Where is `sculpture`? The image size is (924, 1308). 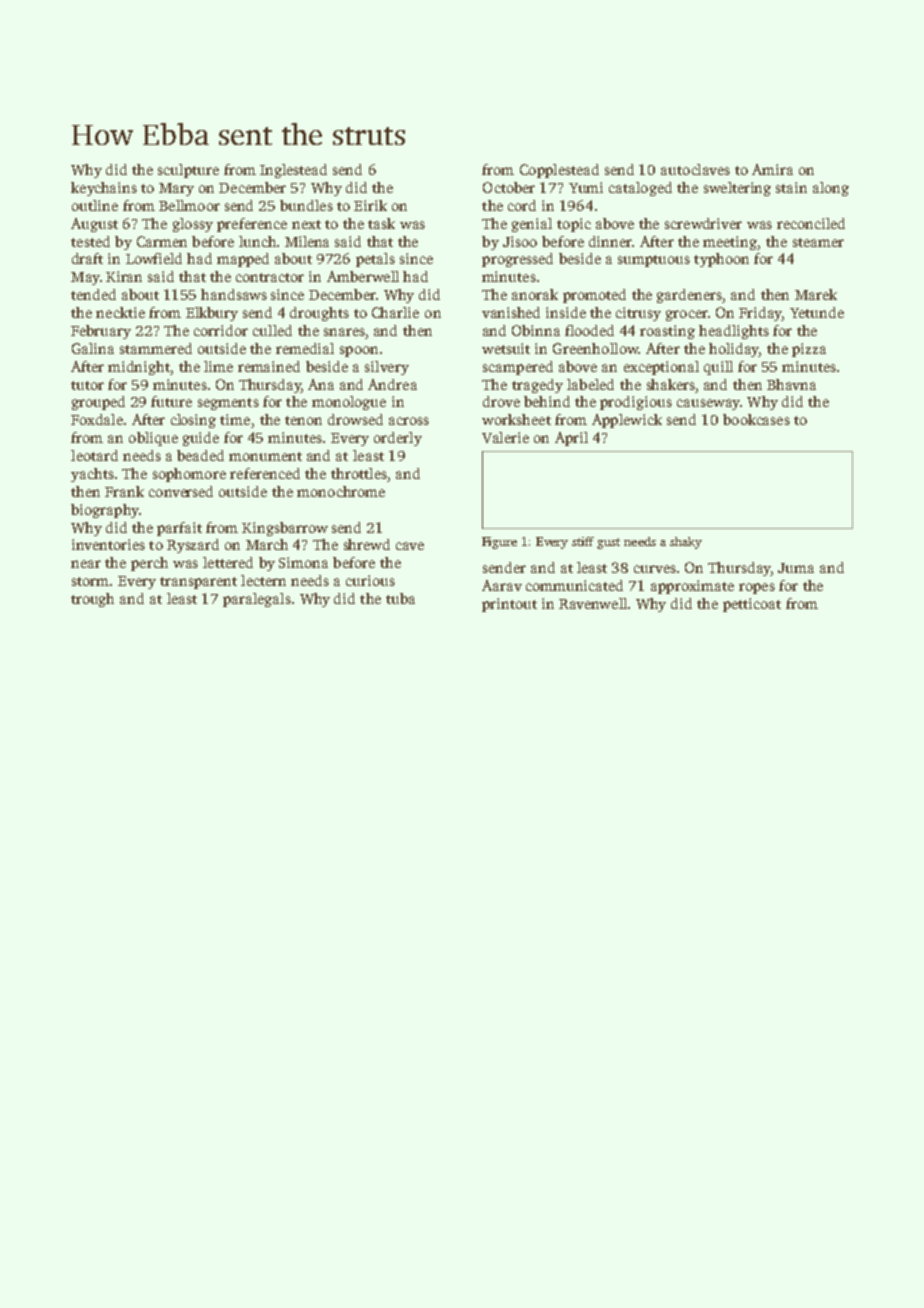 sculpture is located at coordinates (188, 171).
